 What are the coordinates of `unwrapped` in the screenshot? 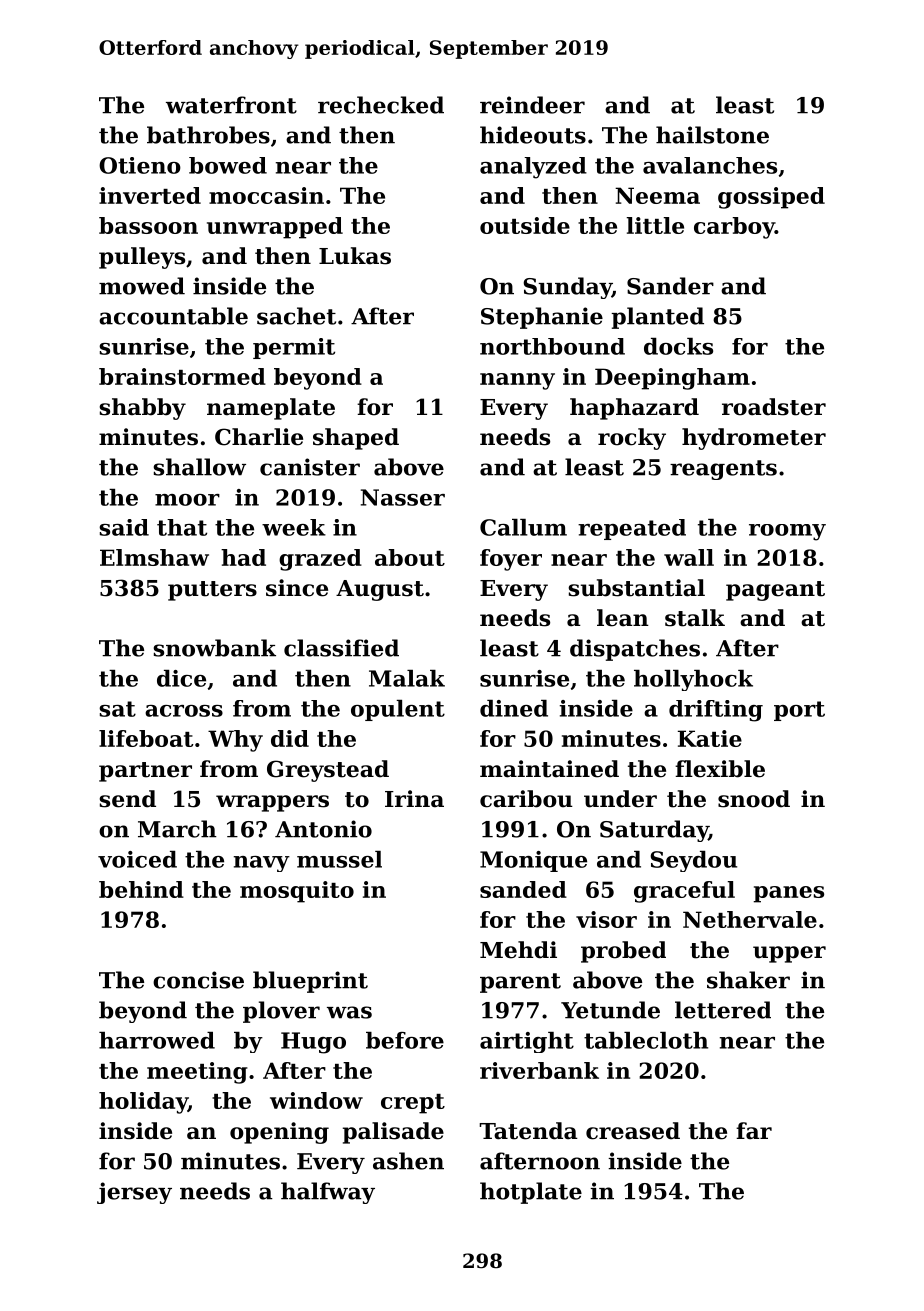 It's located at (275, 228).
